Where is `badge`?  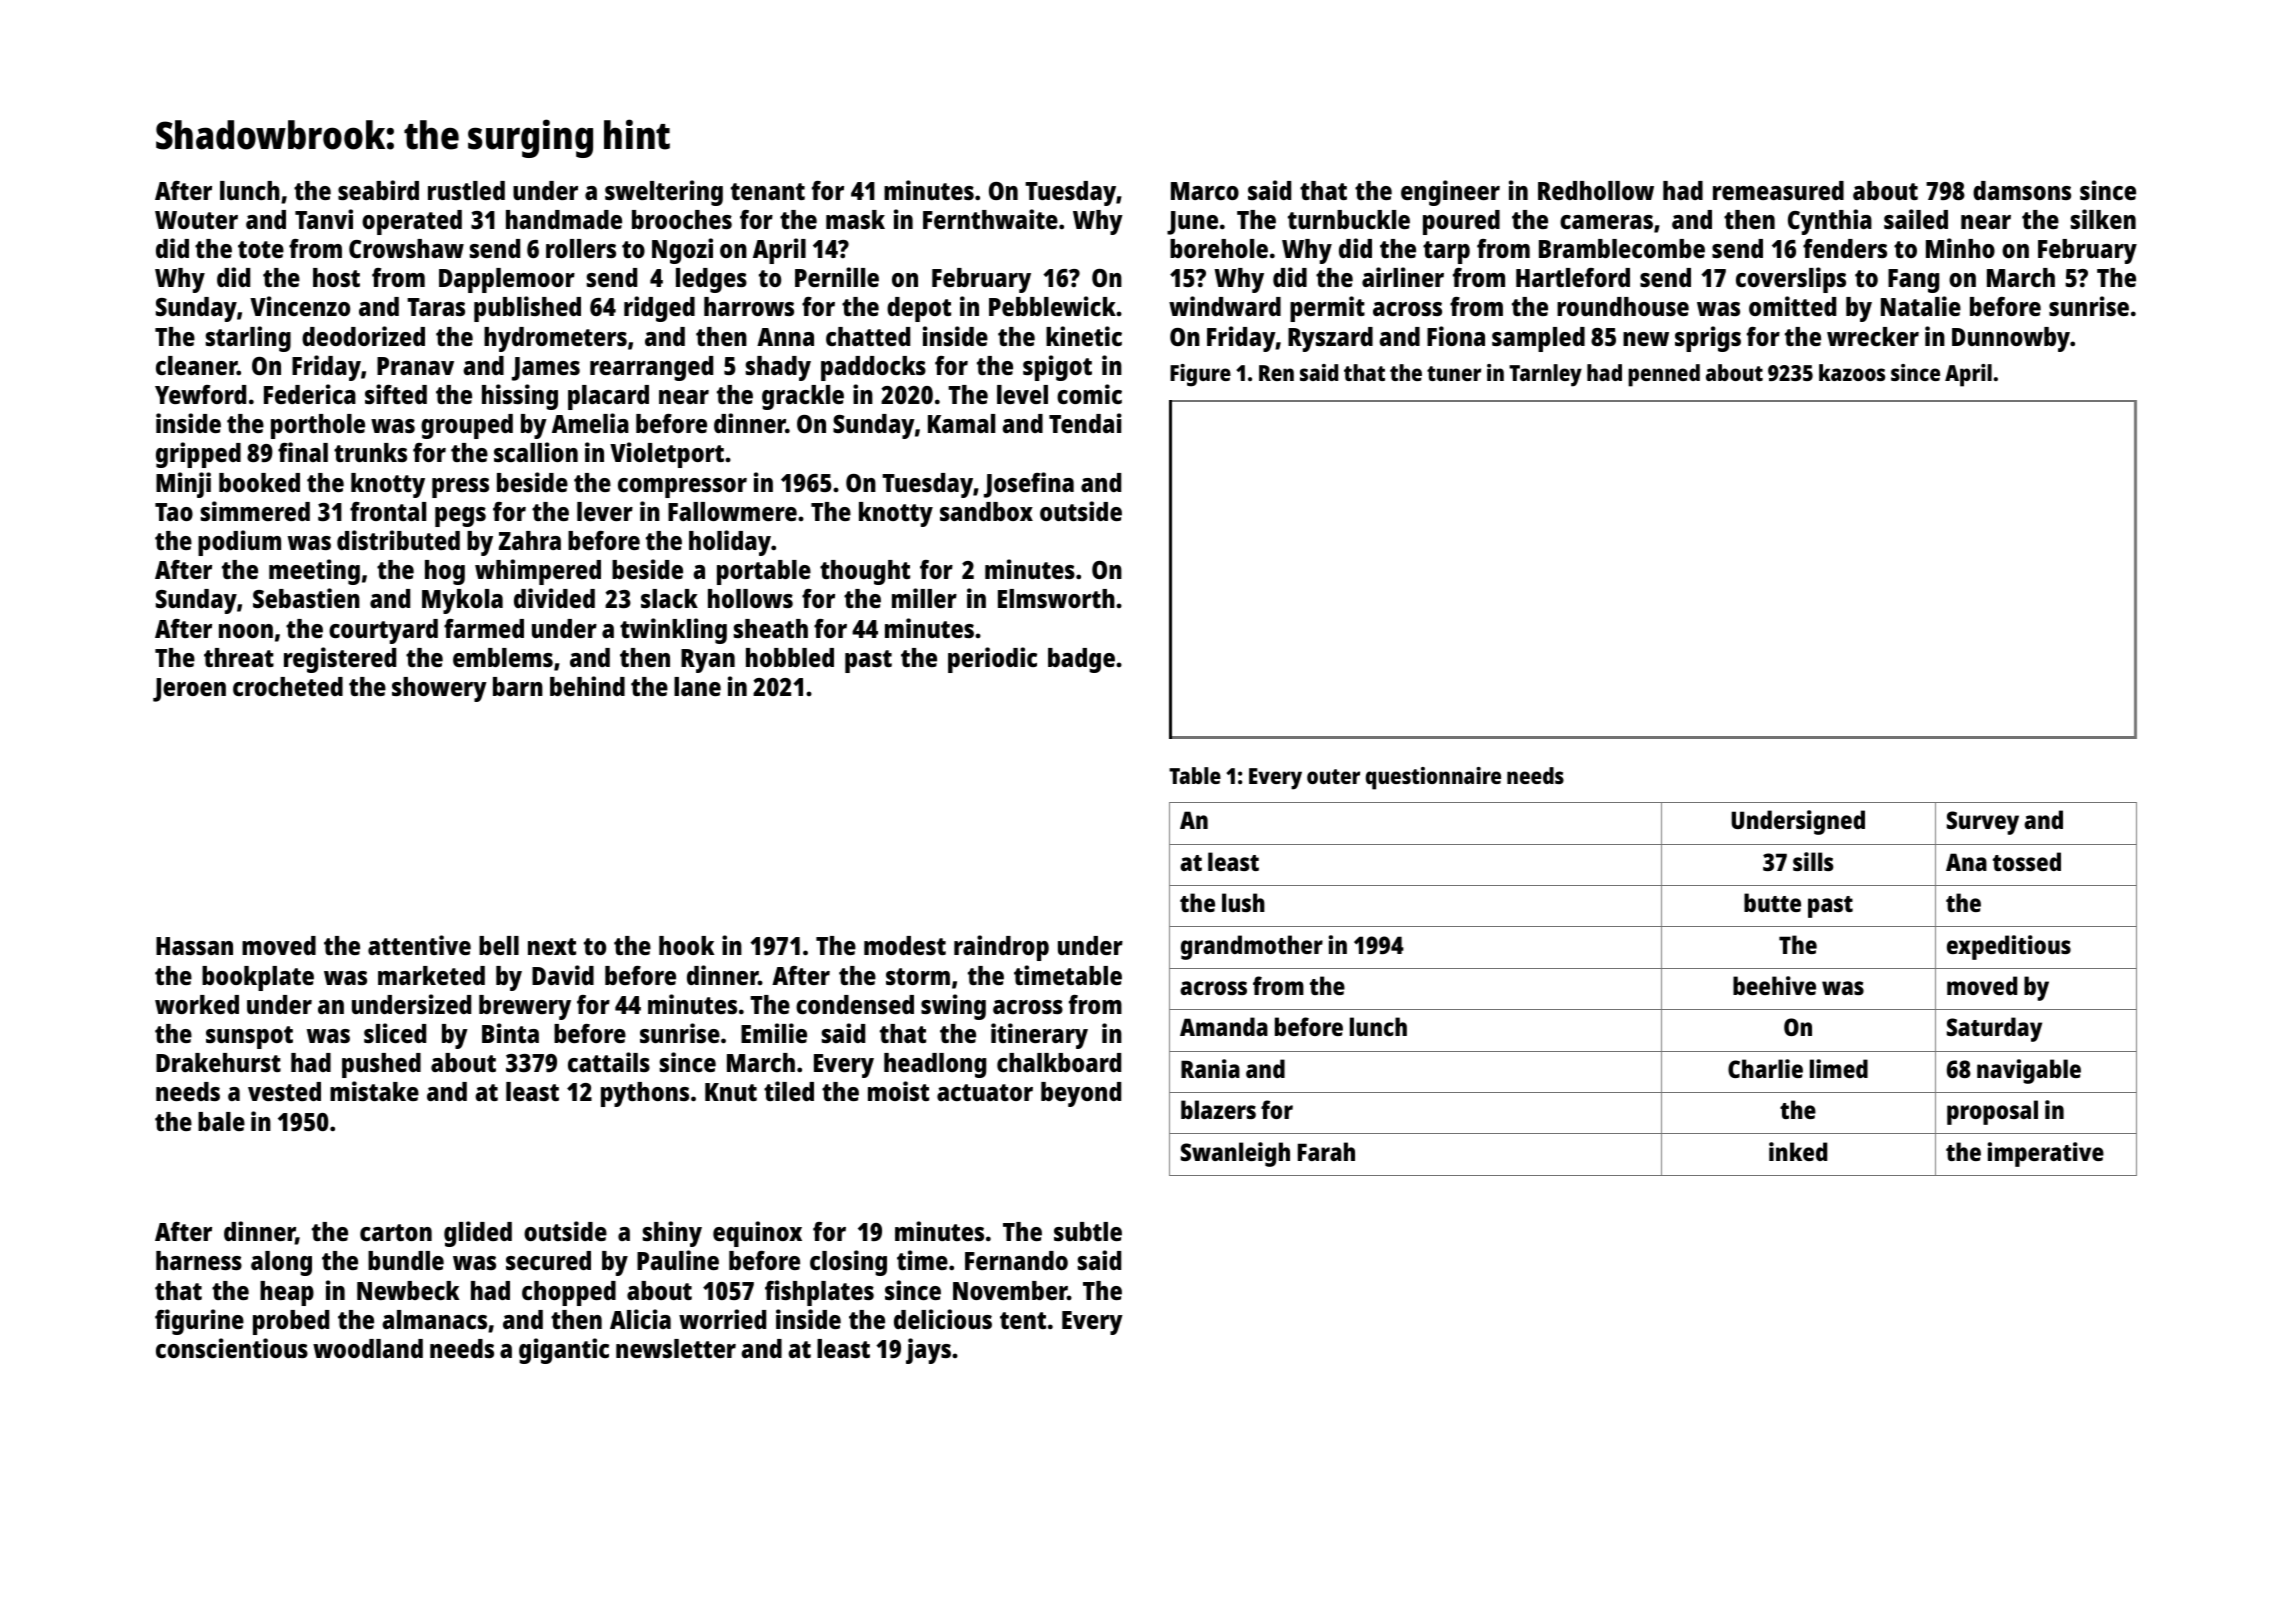 badge is located at coordinates (1081, 660).
